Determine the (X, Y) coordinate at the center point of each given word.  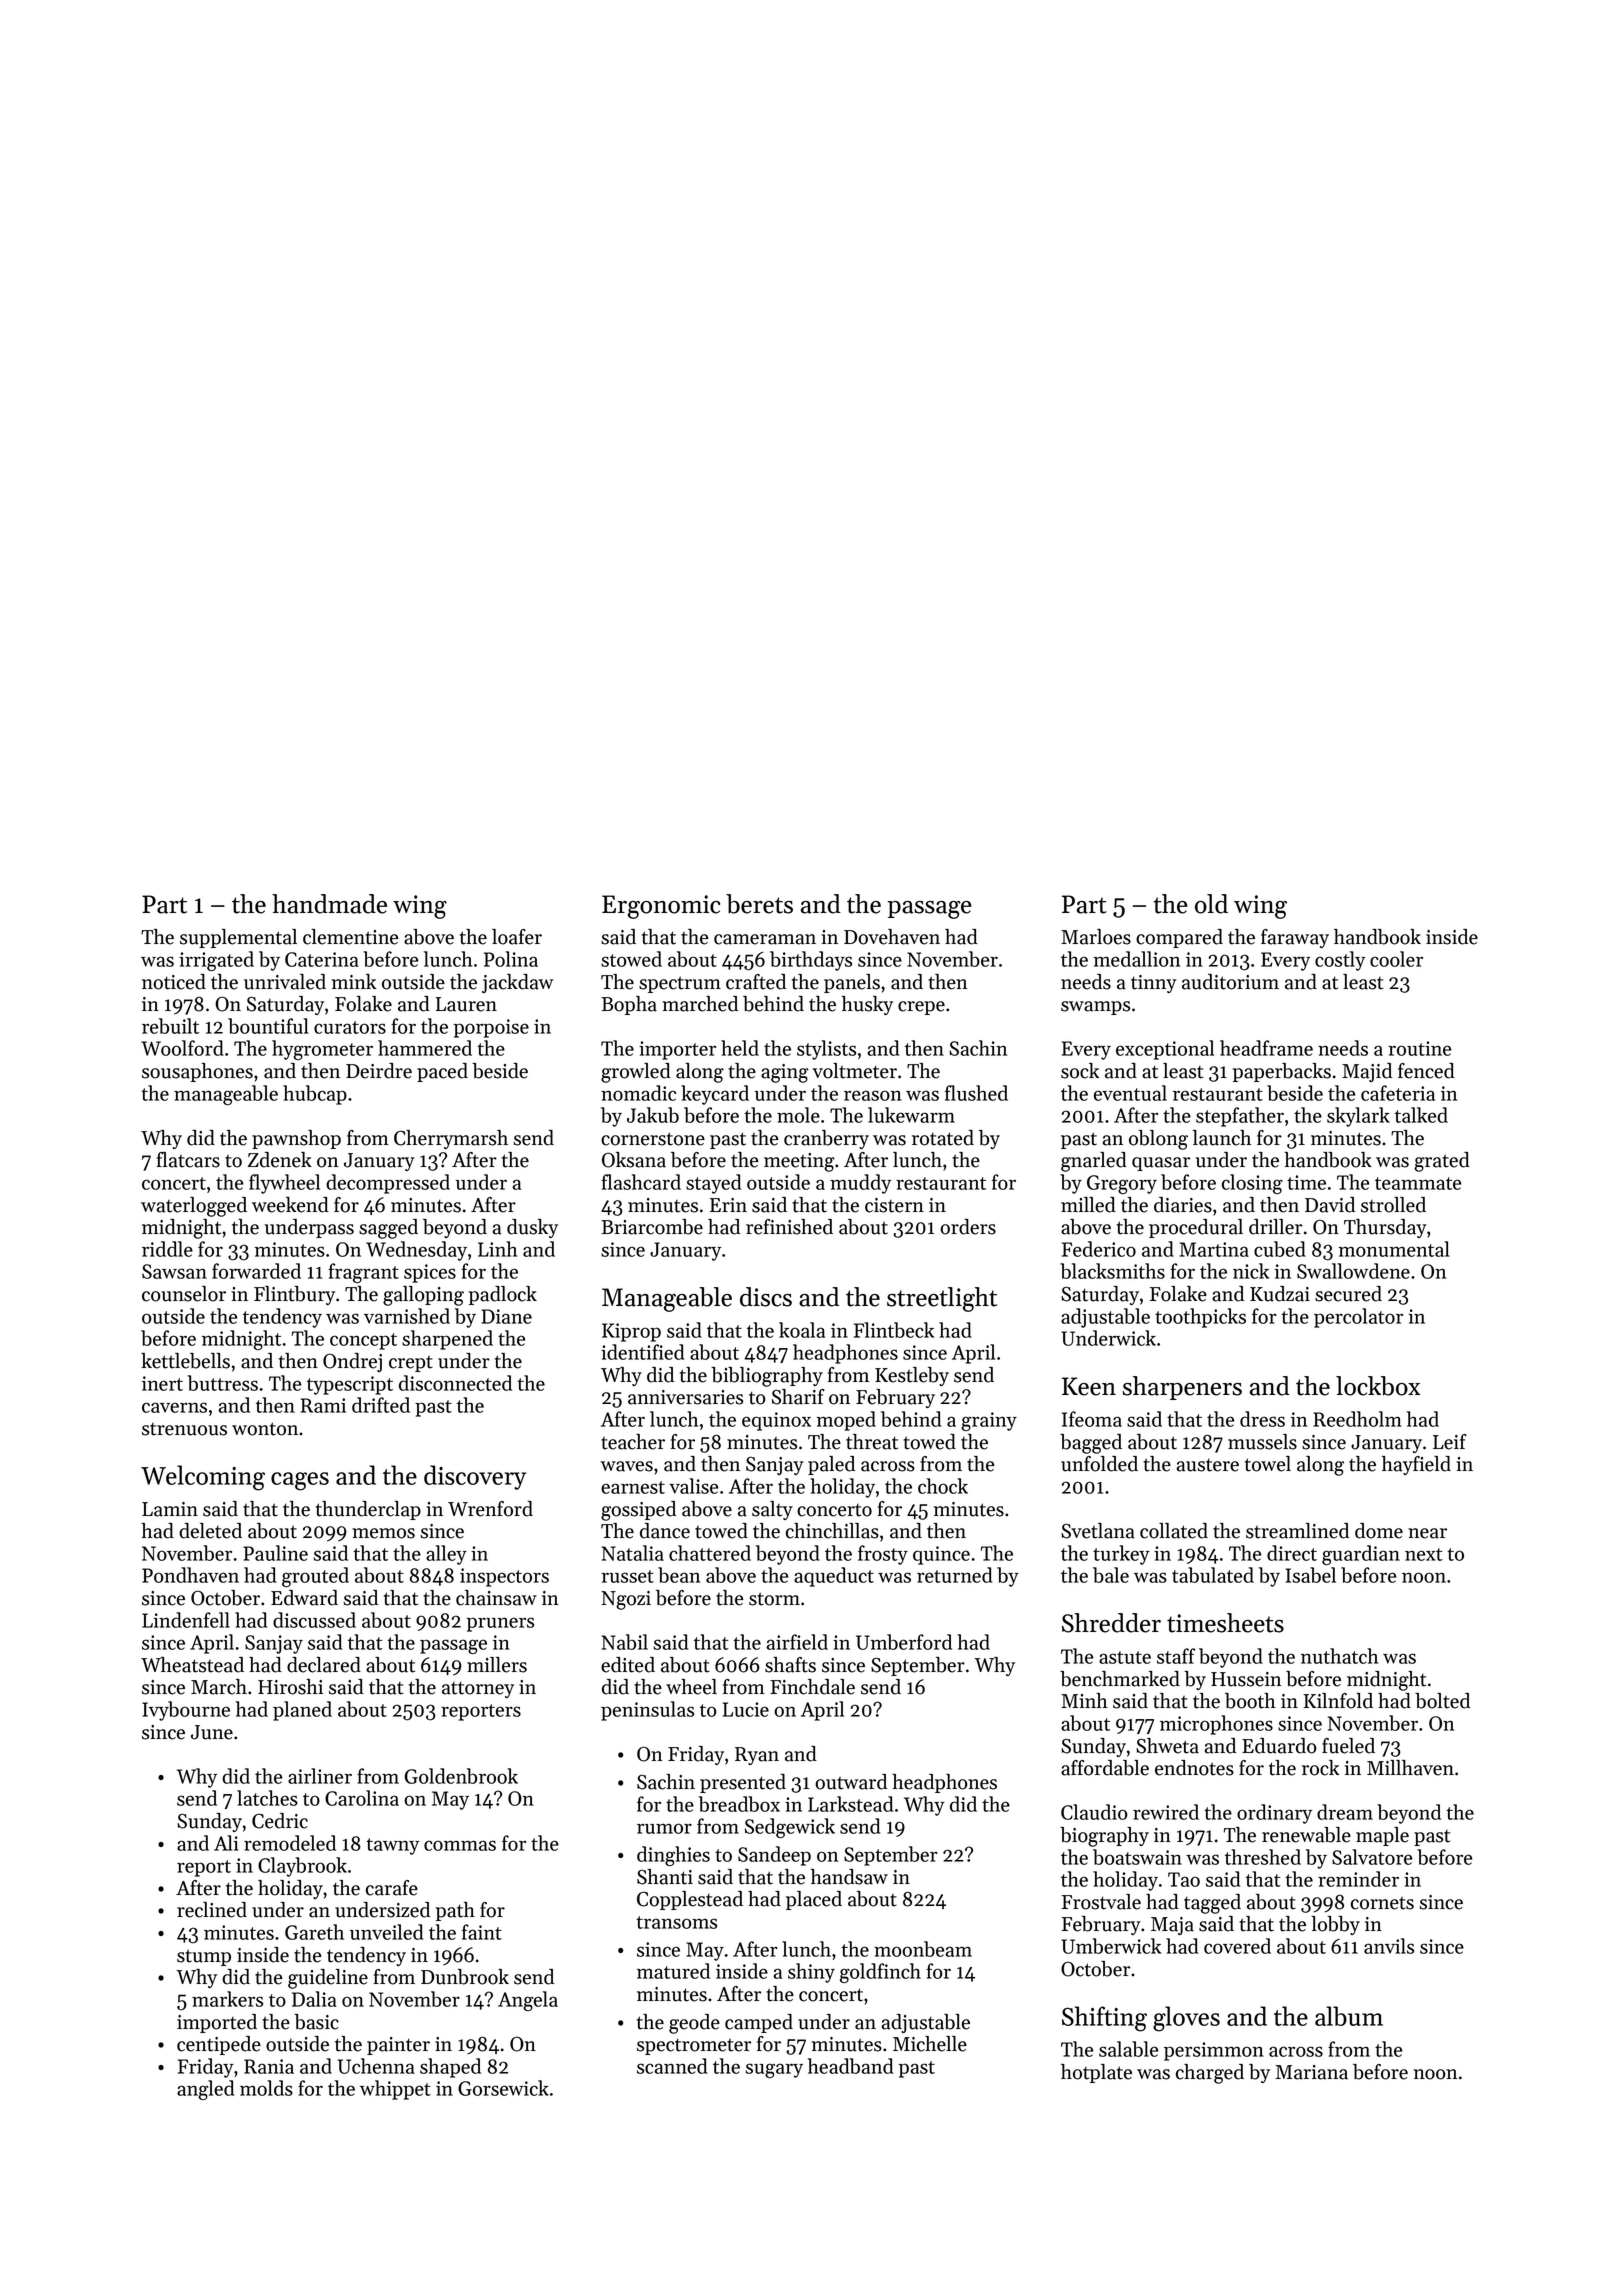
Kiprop (631, 1332)
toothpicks (1200, 1318)
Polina (511, 959)
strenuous (184, 1429)
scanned (672, 2066)
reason (873, 1095)
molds (266, 2088)
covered (1237, 1946)
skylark (1358, 1117)
